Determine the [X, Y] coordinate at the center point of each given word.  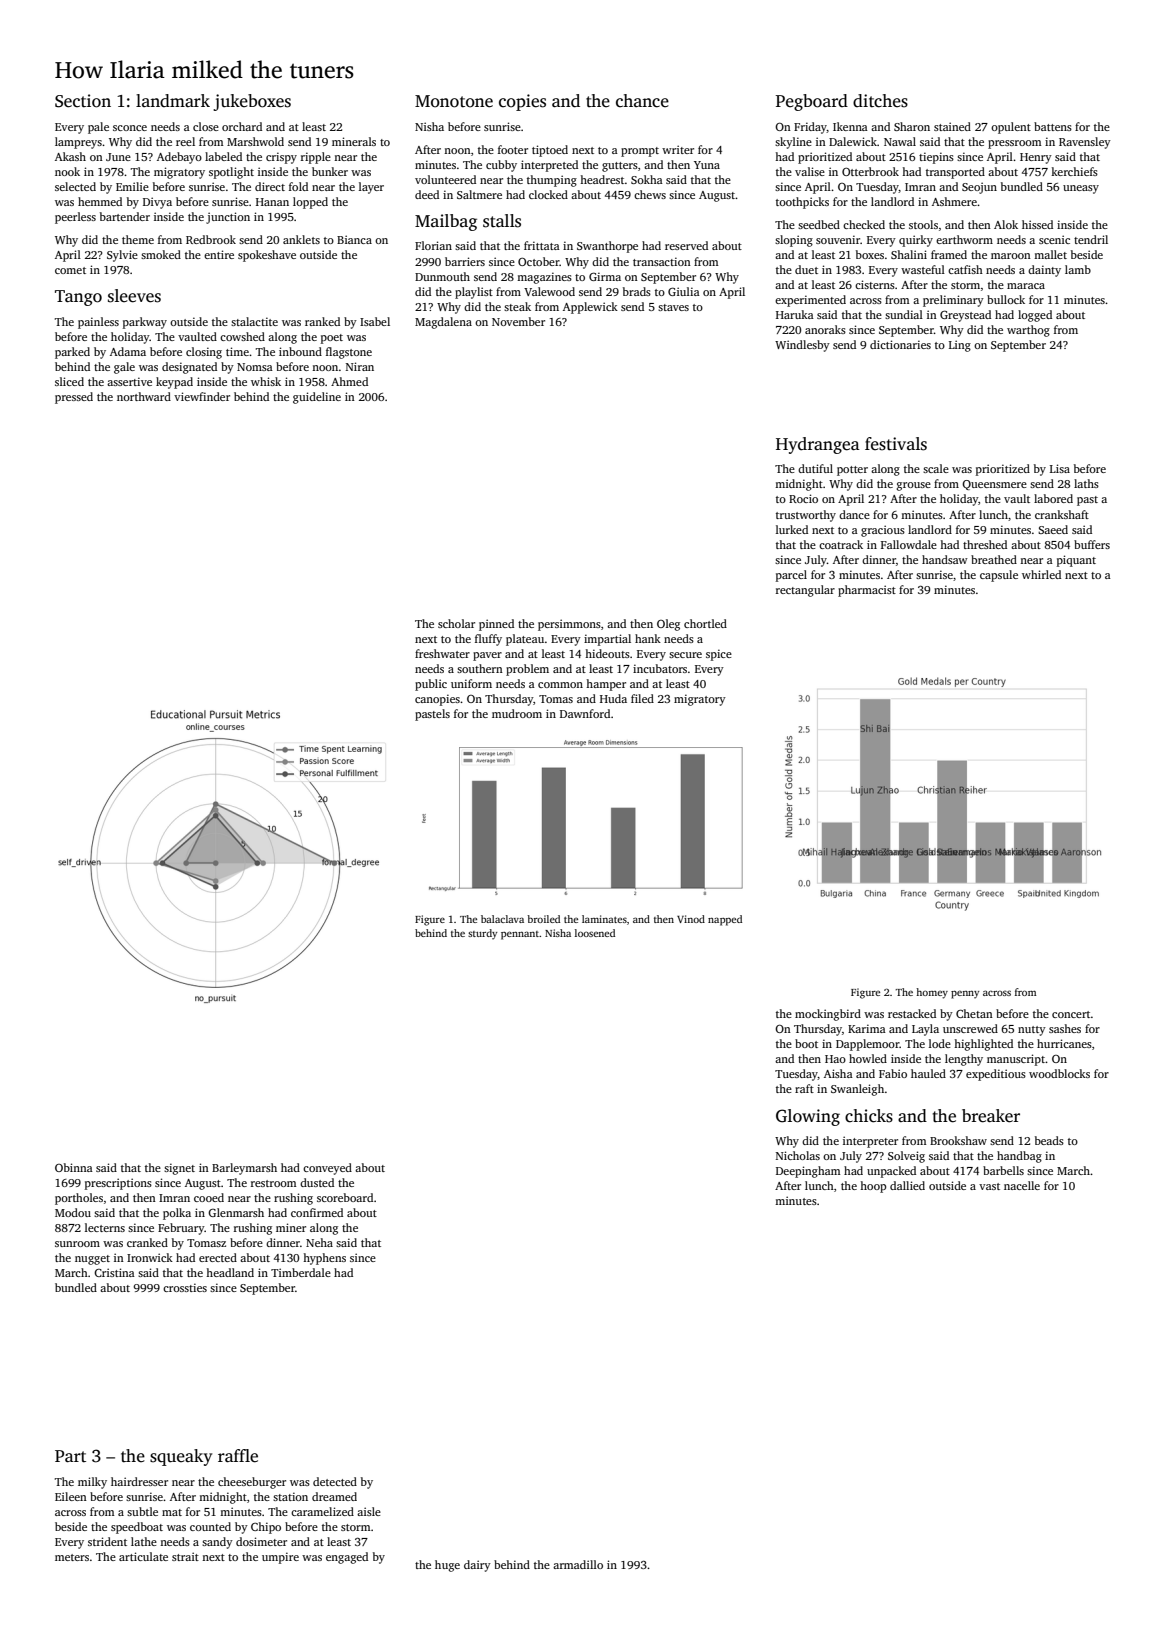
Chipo [266, 1528]
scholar [456, 623]
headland [230, 1272]
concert [1071, 1014]
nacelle [1022, 1185]
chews [650, 194]
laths [1086, 483]
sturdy [482, 934]
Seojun [979, 188]
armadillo [578, 1564]
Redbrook [211, 239]
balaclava [502, 919]
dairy [477, 1566]
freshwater [442, 653]
